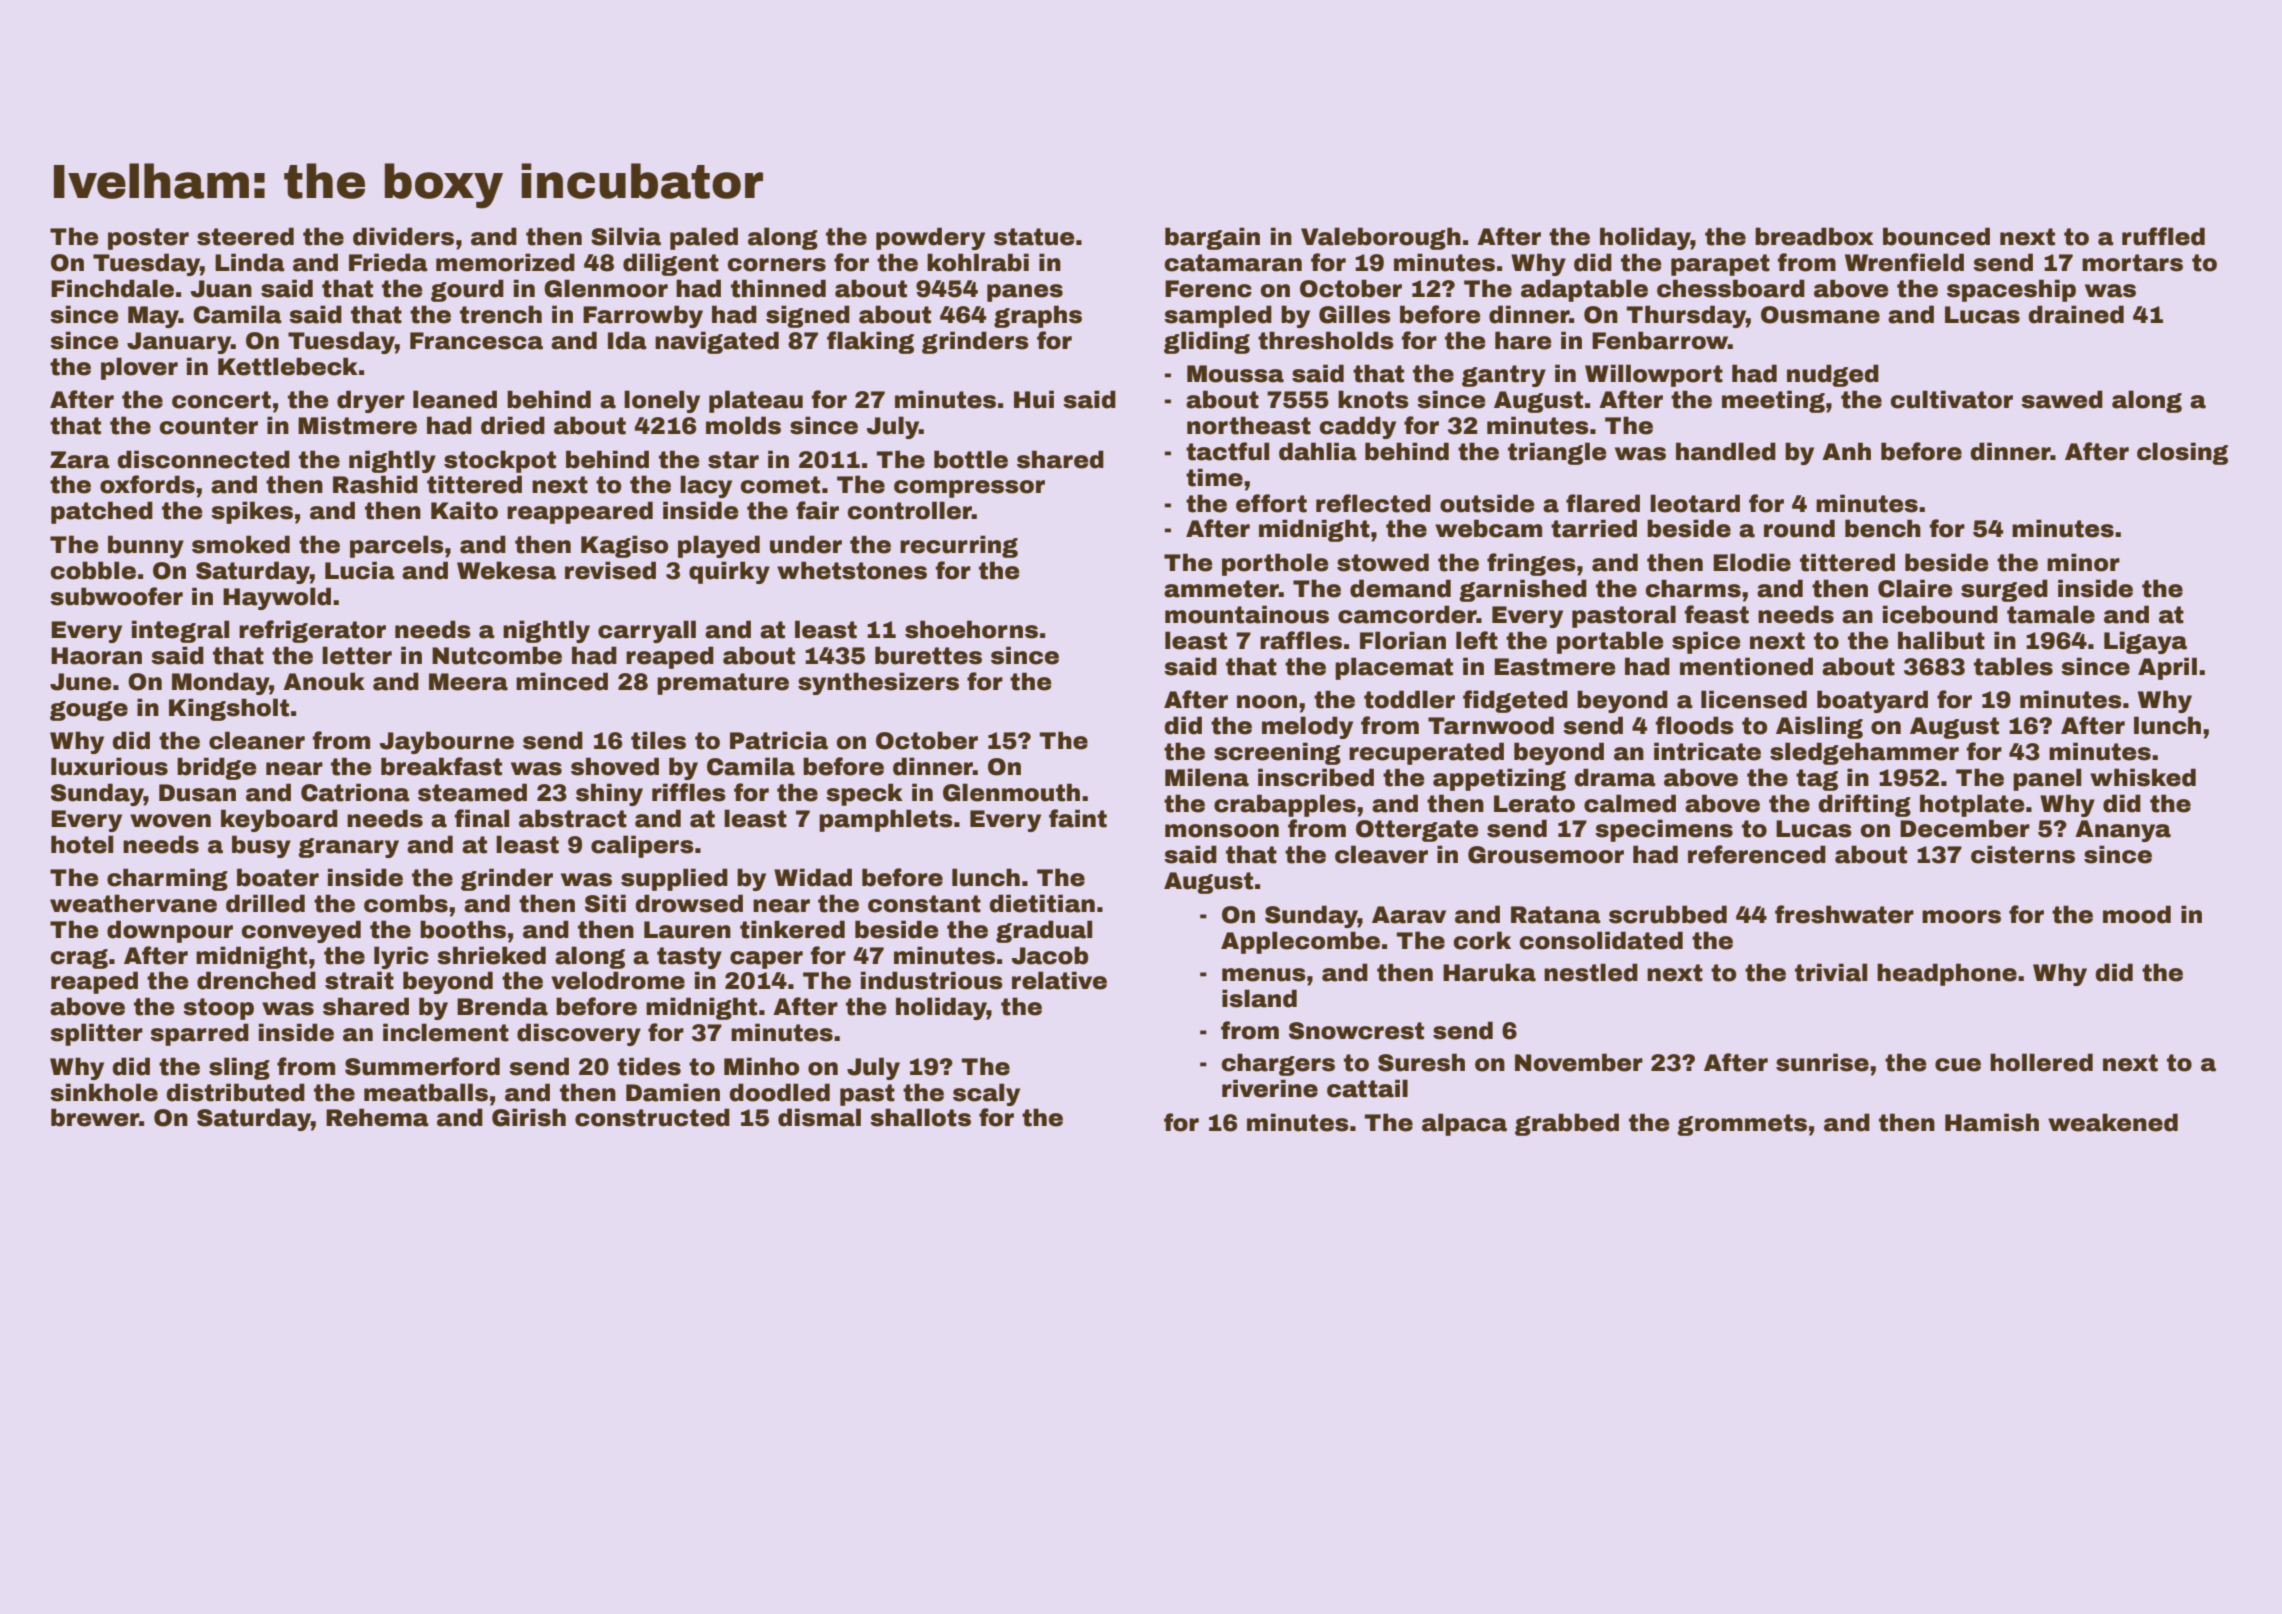 The height and width of the screenshot is (1614, 2282). What do you see at coordinates (82, 844) in the screenshot?
I see `hotel` at bounding box center [82, 844].
